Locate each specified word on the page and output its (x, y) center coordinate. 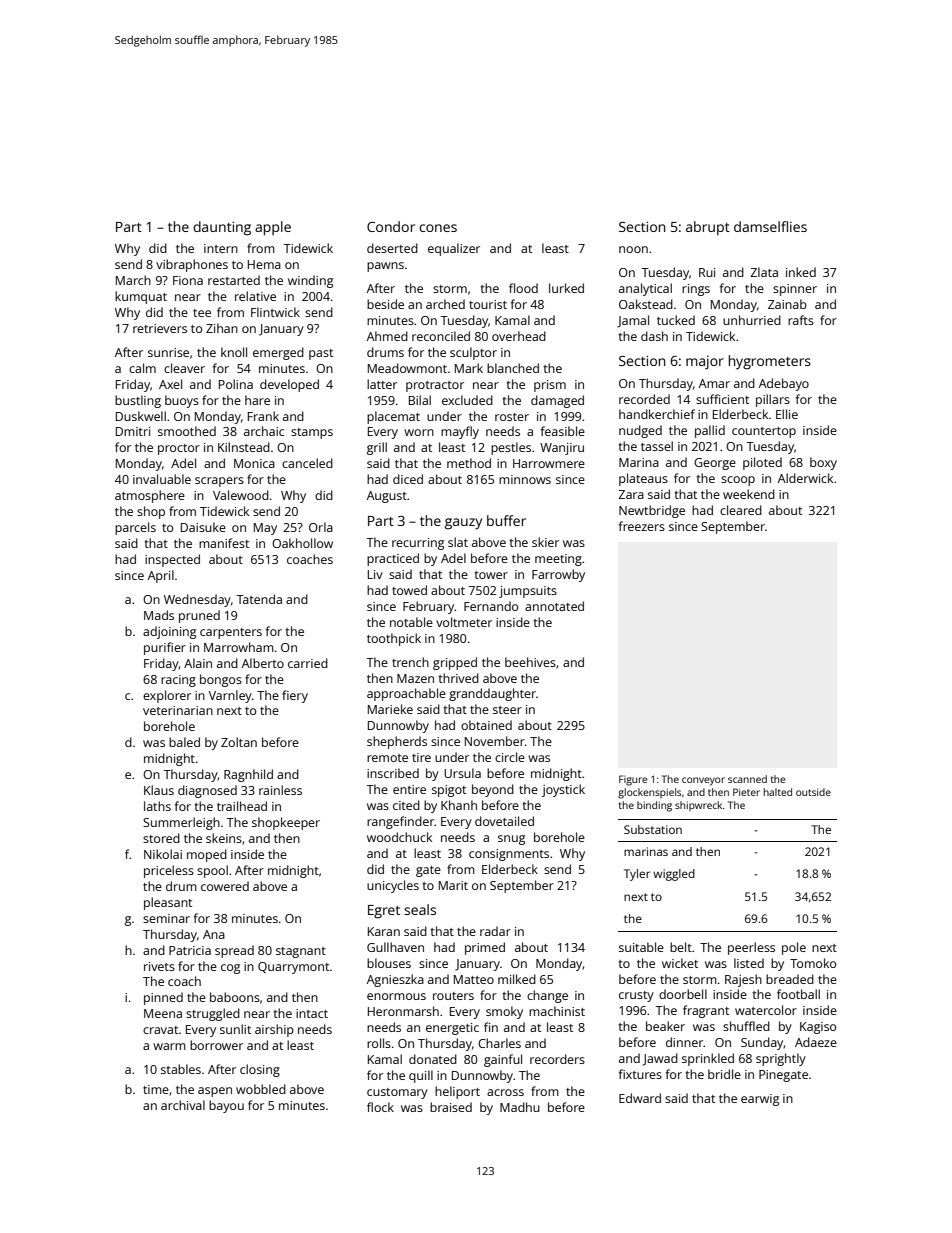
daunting (222, 228)
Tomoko (813, 963)
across (505, 1092)
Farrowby (558, 575)
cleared (741, 510)
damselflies (770, 226)
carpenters (231, 633)
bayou (226, 1106)
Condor (391, 226)
